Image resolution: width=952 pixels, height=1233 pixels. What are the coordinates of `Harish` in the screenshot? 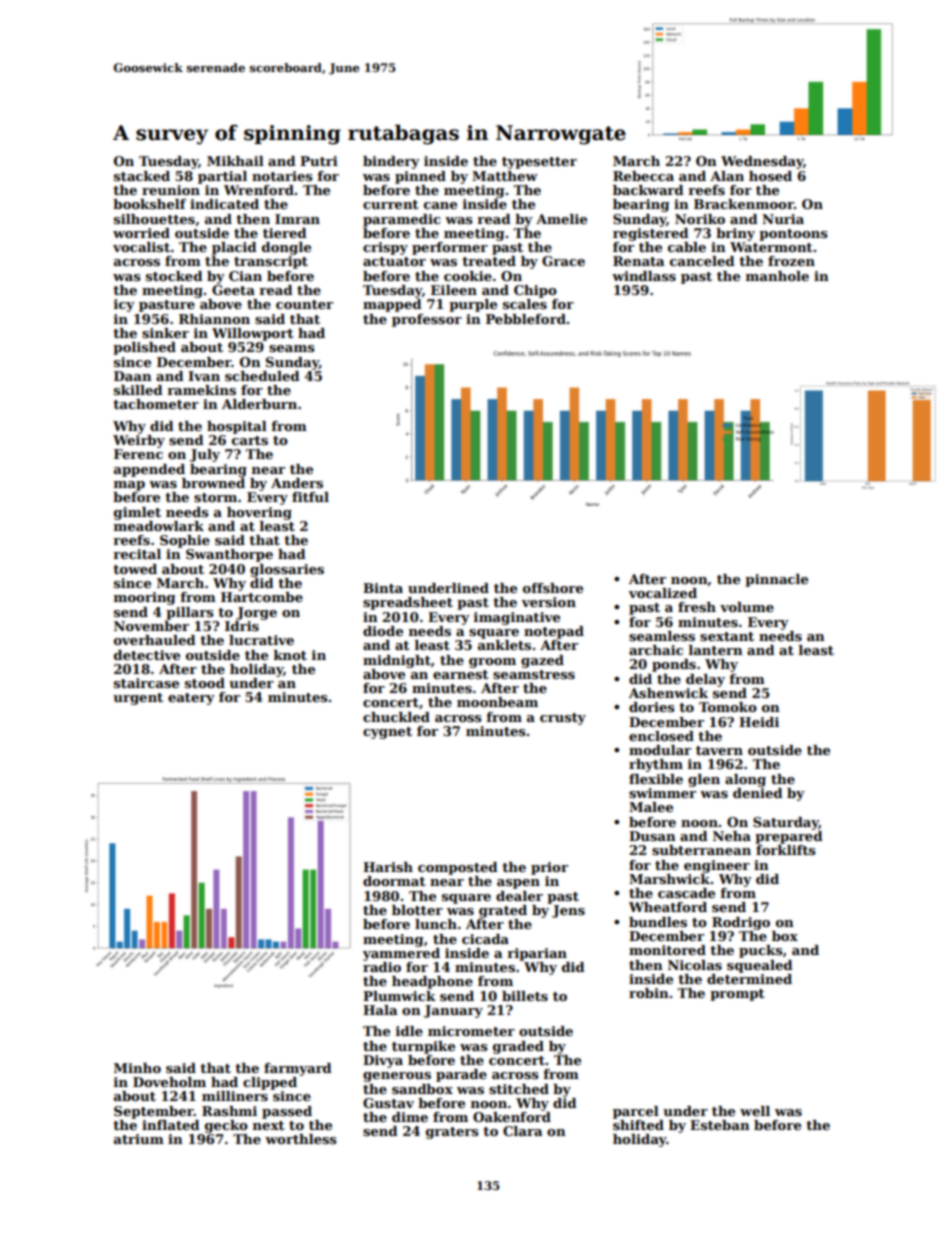 It's located at (388, 867).
